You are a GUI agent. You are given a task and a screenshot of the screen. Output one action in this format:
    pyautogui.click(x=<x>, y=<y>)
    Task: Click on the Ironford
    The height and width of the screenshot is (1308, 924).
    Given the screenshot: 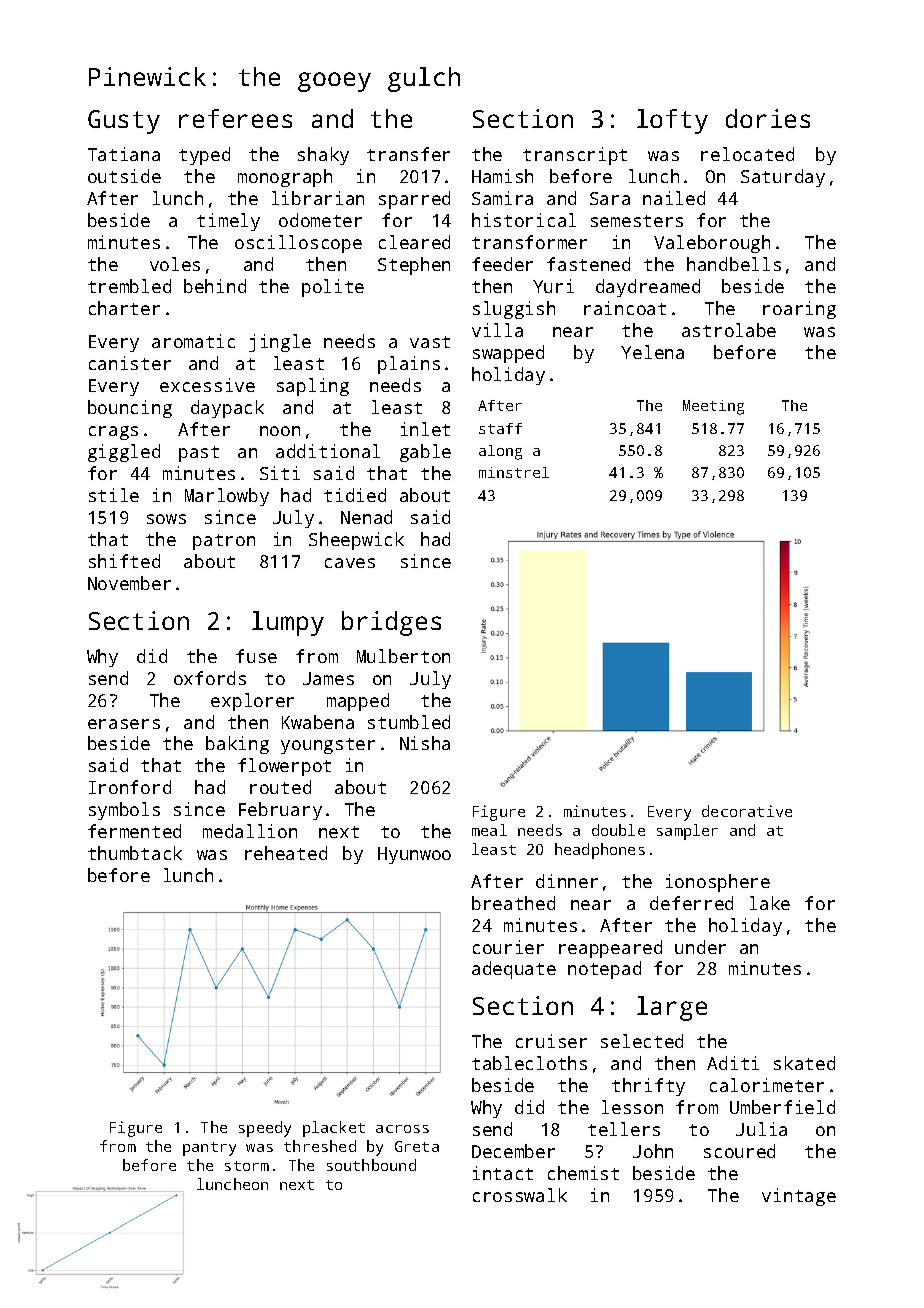 What is the action you would take?
    pyautogui.click(x=130, y=787)
